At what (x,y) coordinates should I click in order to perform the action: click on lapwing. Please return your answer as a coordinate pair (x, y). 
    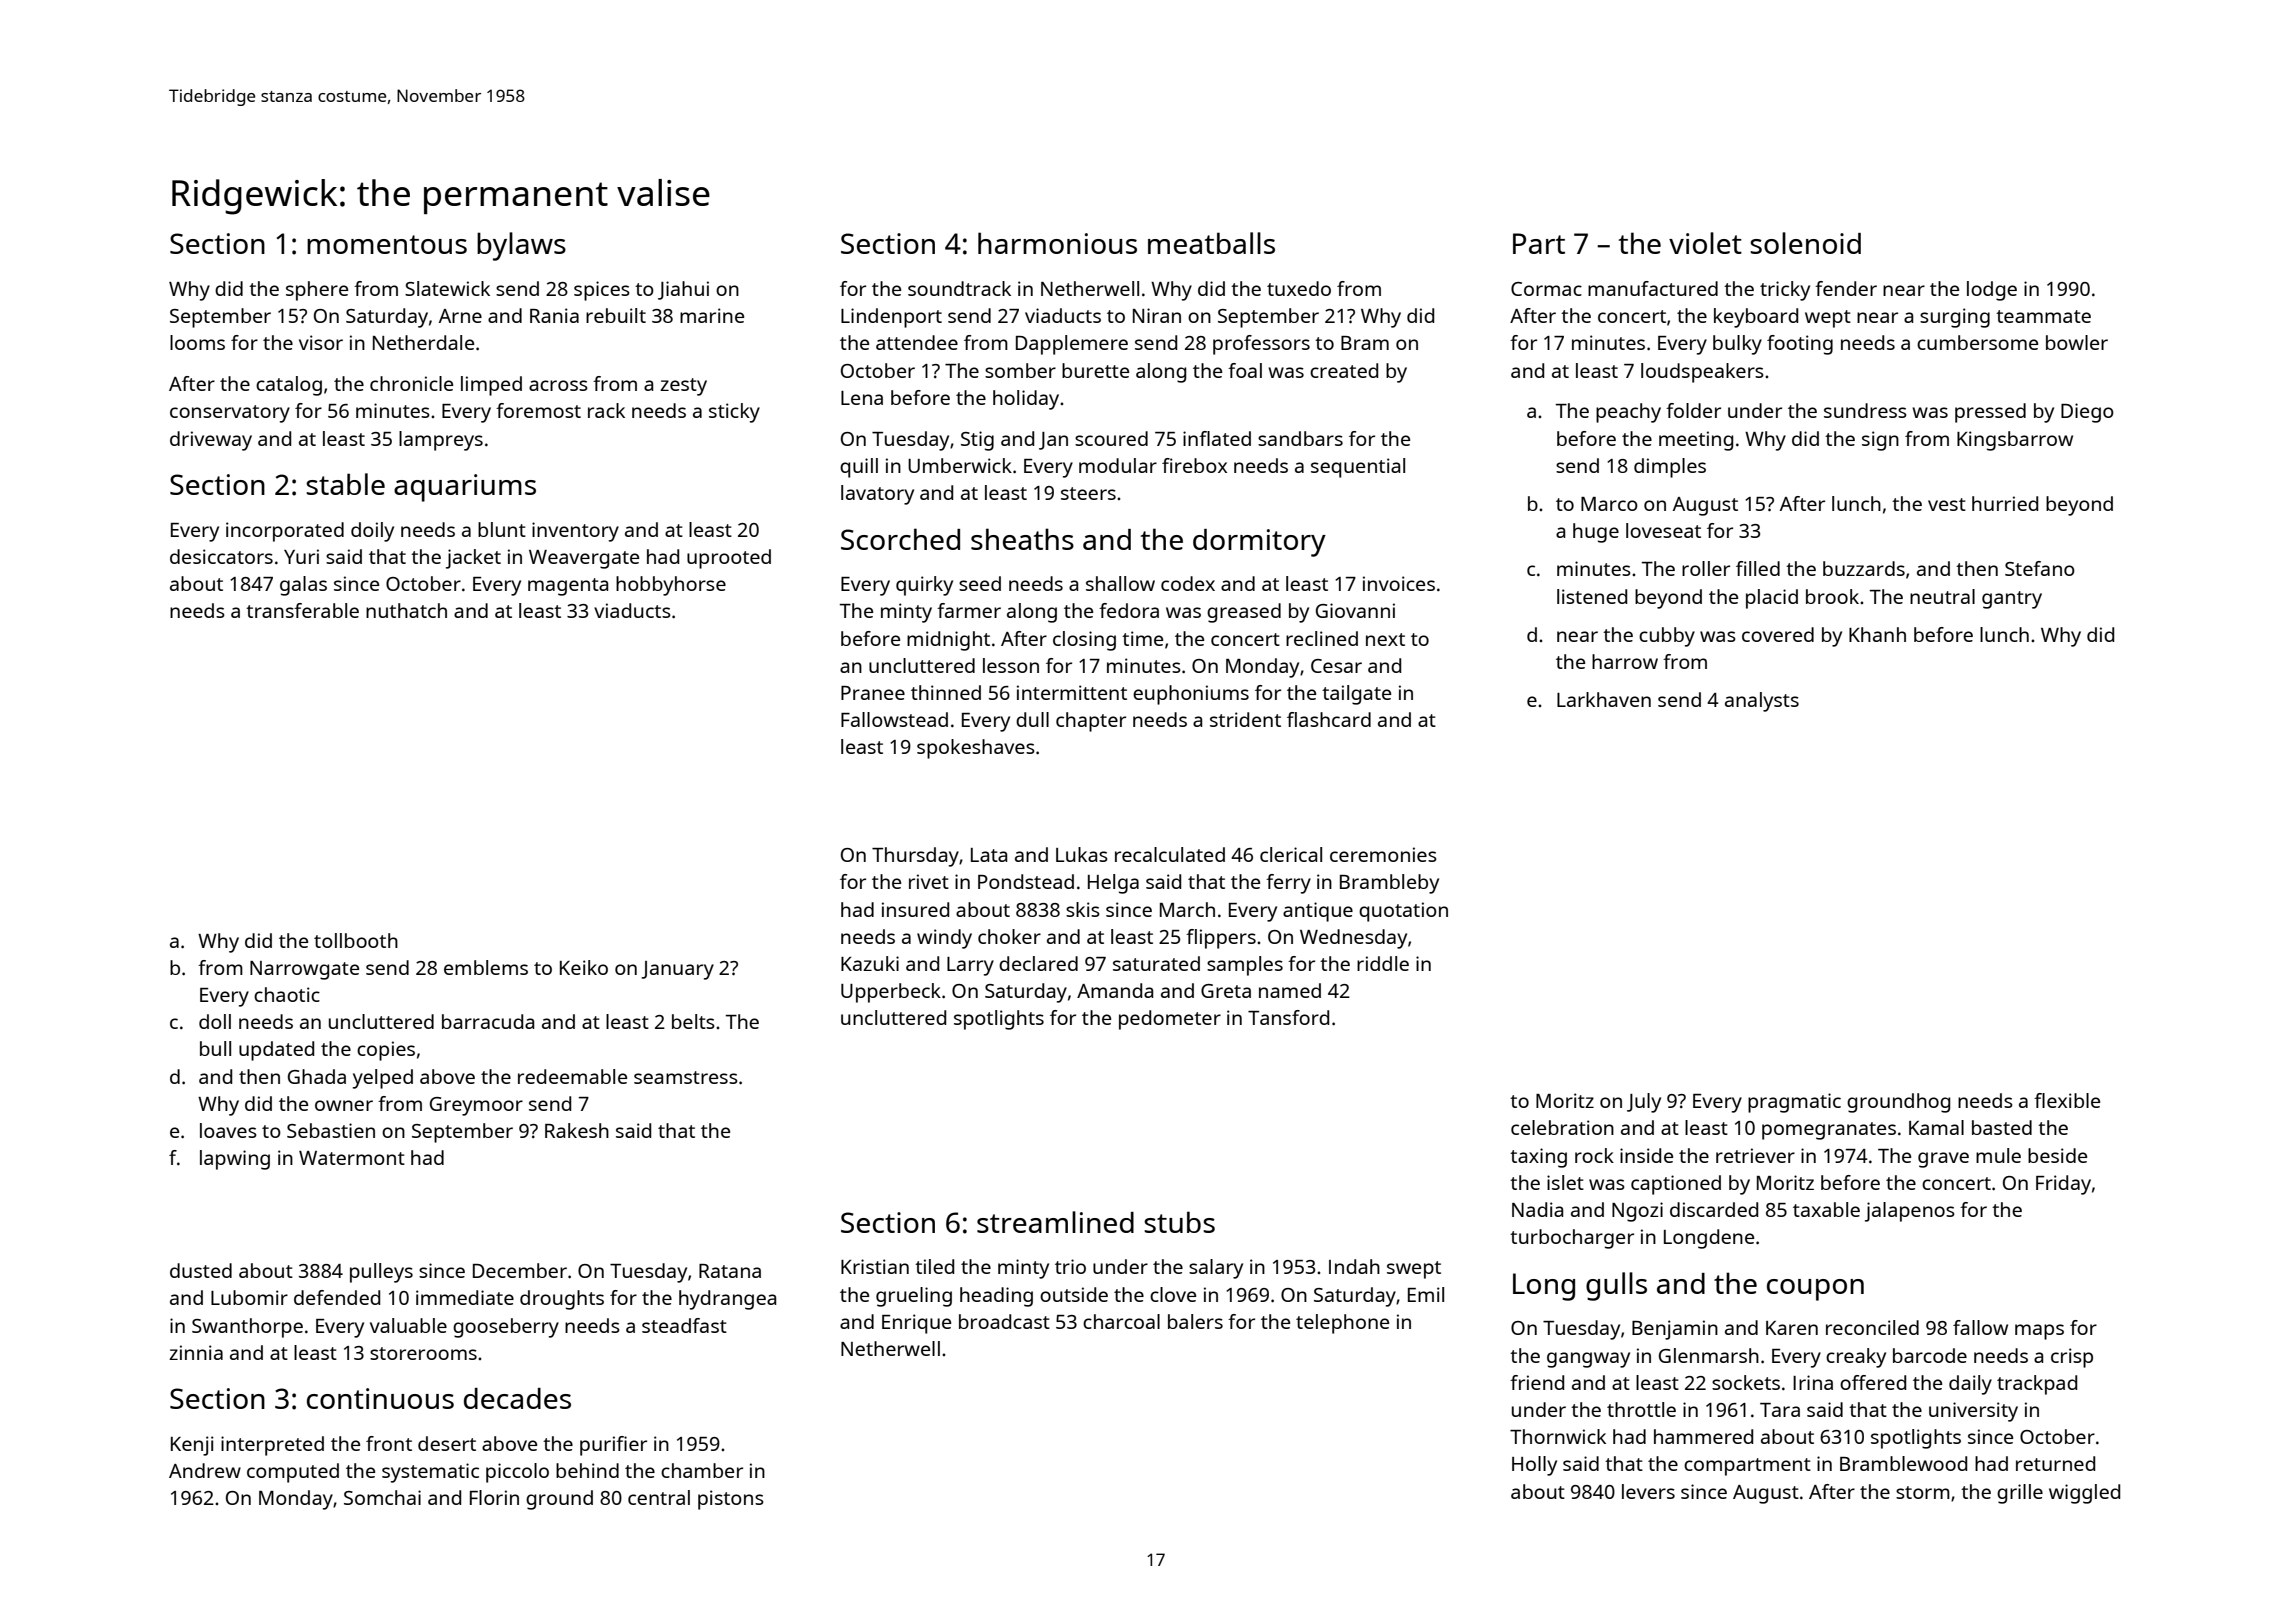
    Looking at the image, I should click on (235, 1160).
